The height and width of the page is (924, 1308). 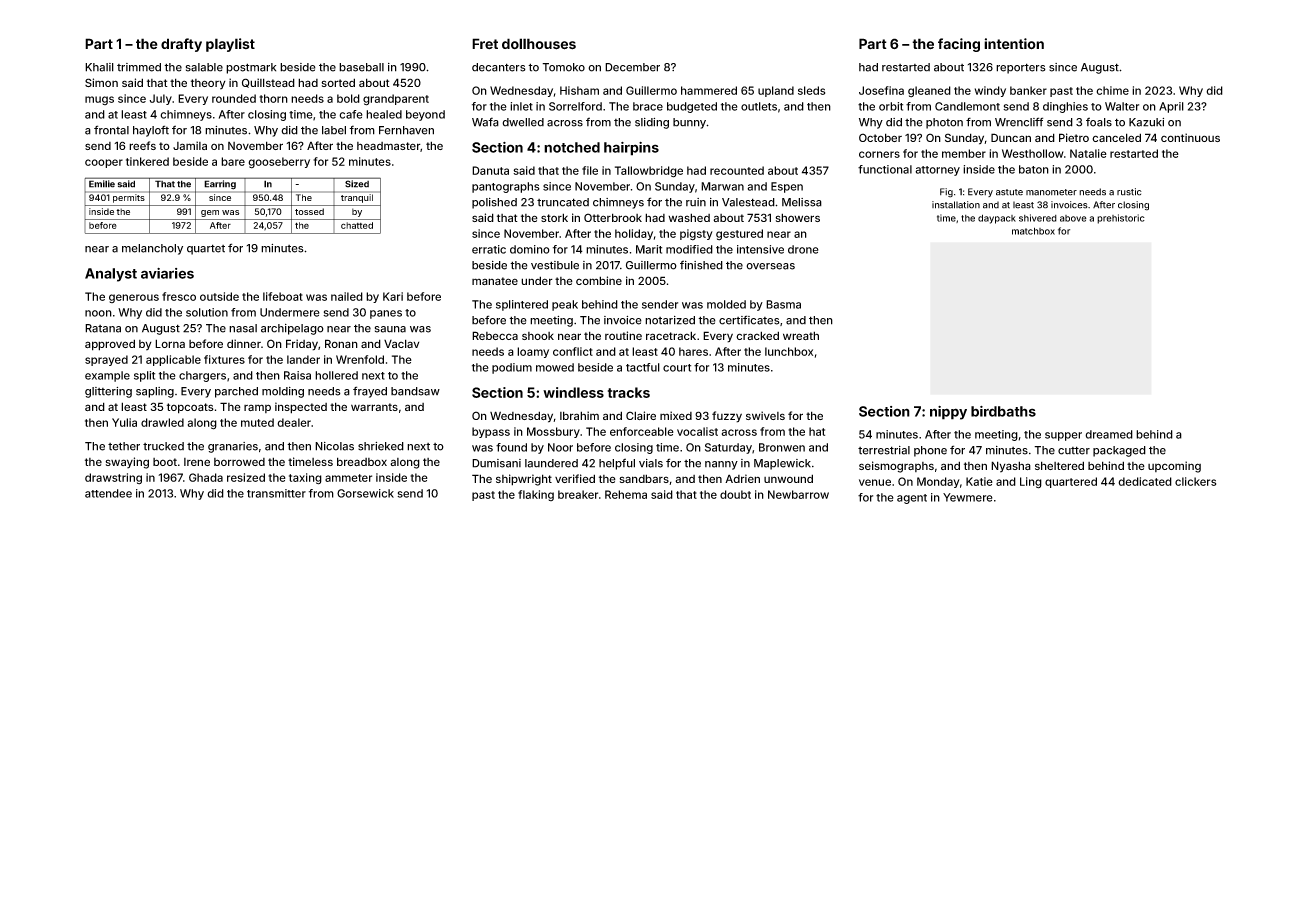 I want to click on Fret, so click(x=485, y=43).
